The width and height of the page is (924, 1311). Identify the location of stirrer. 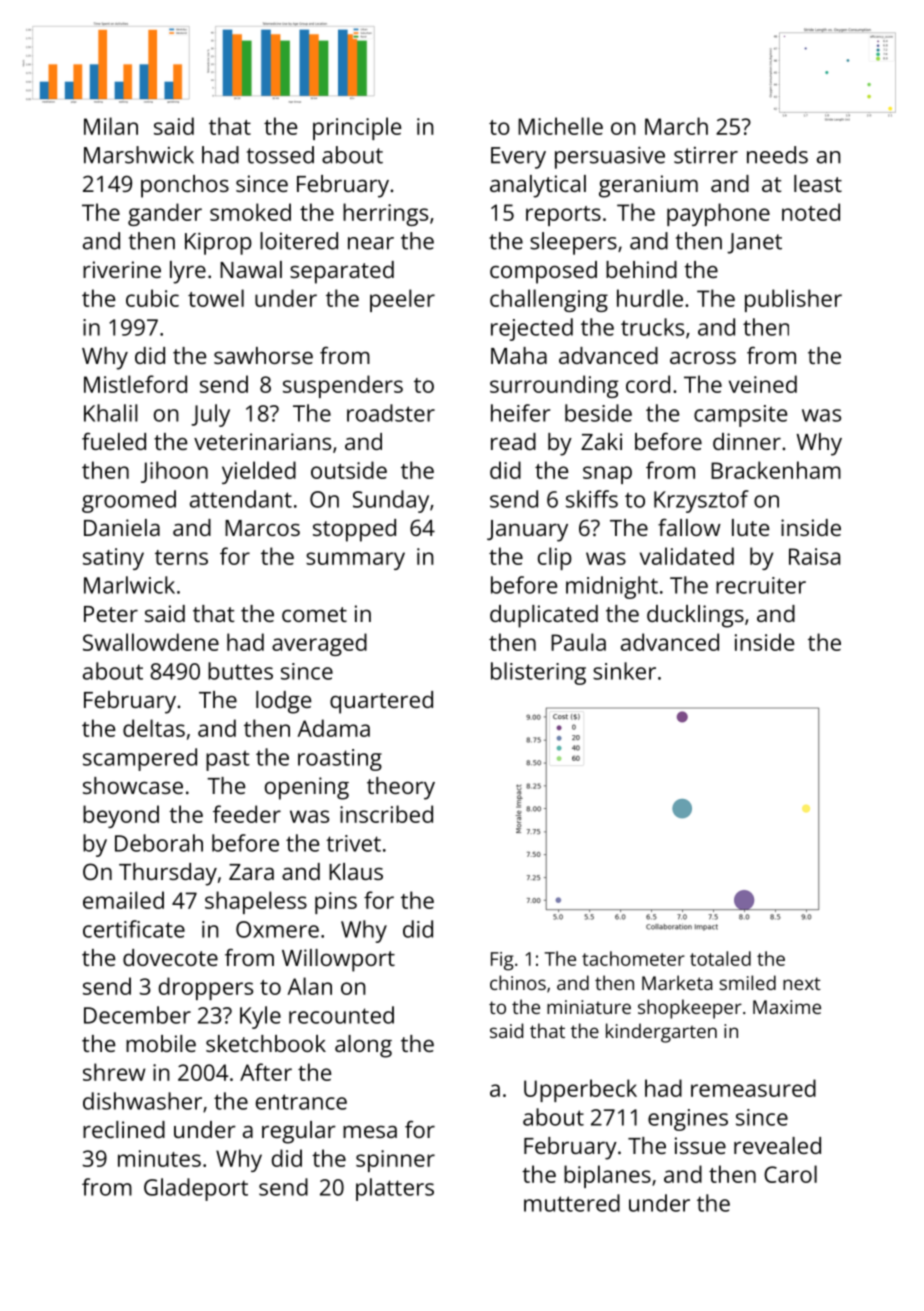
(706, 155).
